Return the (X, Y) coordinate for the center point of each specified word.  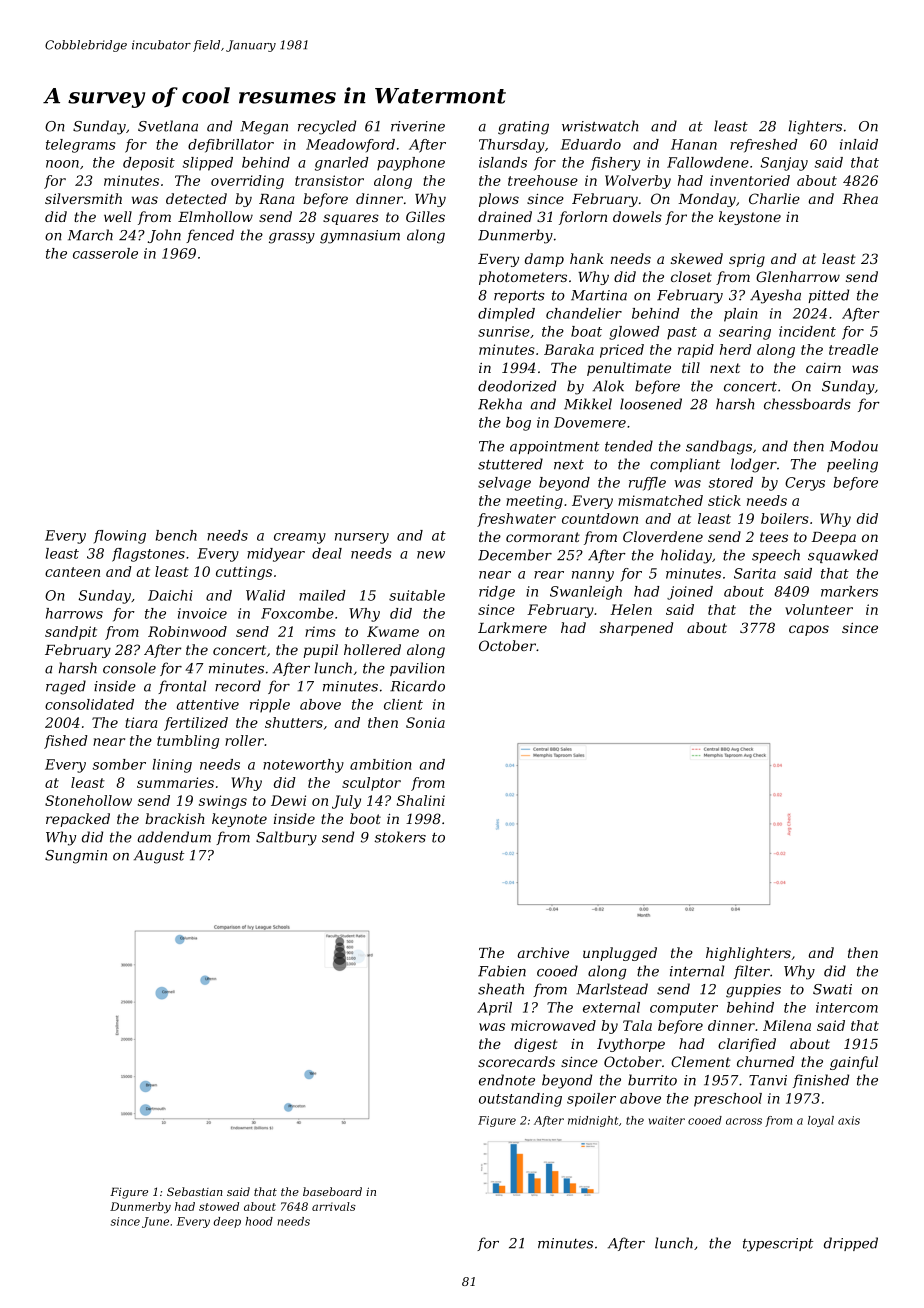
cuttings (244, 573)
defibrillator (231, 146)
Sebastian (195, 1191)
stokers (400, 837)
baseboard (332, 1191)
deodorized (517, 386)
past (682, 333)
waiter (667, 1120)
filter (752, 972)
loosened (651, 404)
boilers (785, 518)
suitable (417, 595)
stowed (219, 1206)
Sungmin (76, 857)
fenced (210, 236)
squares (351, 219)
